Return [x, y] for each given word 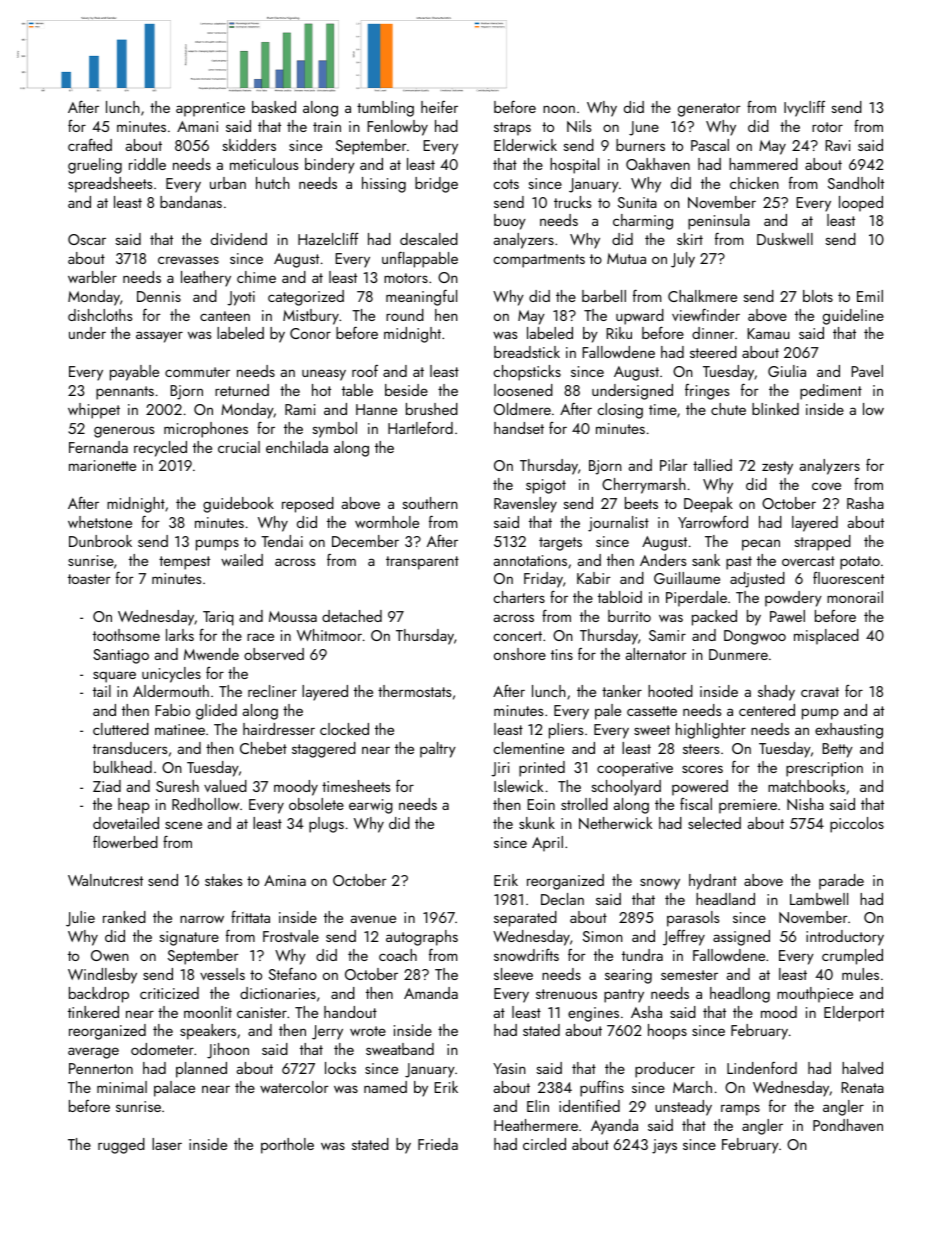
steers [701, 749]
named [385, 1087]
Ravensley [525, 505]
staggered [324, 750]
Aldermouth [171, 691]
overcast [808, 561]
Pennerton [101, 1068]
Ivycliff [804, 108]
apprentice [210, 109]
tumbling [385, 109]
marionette [102, 465]
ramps [740, 1110]
